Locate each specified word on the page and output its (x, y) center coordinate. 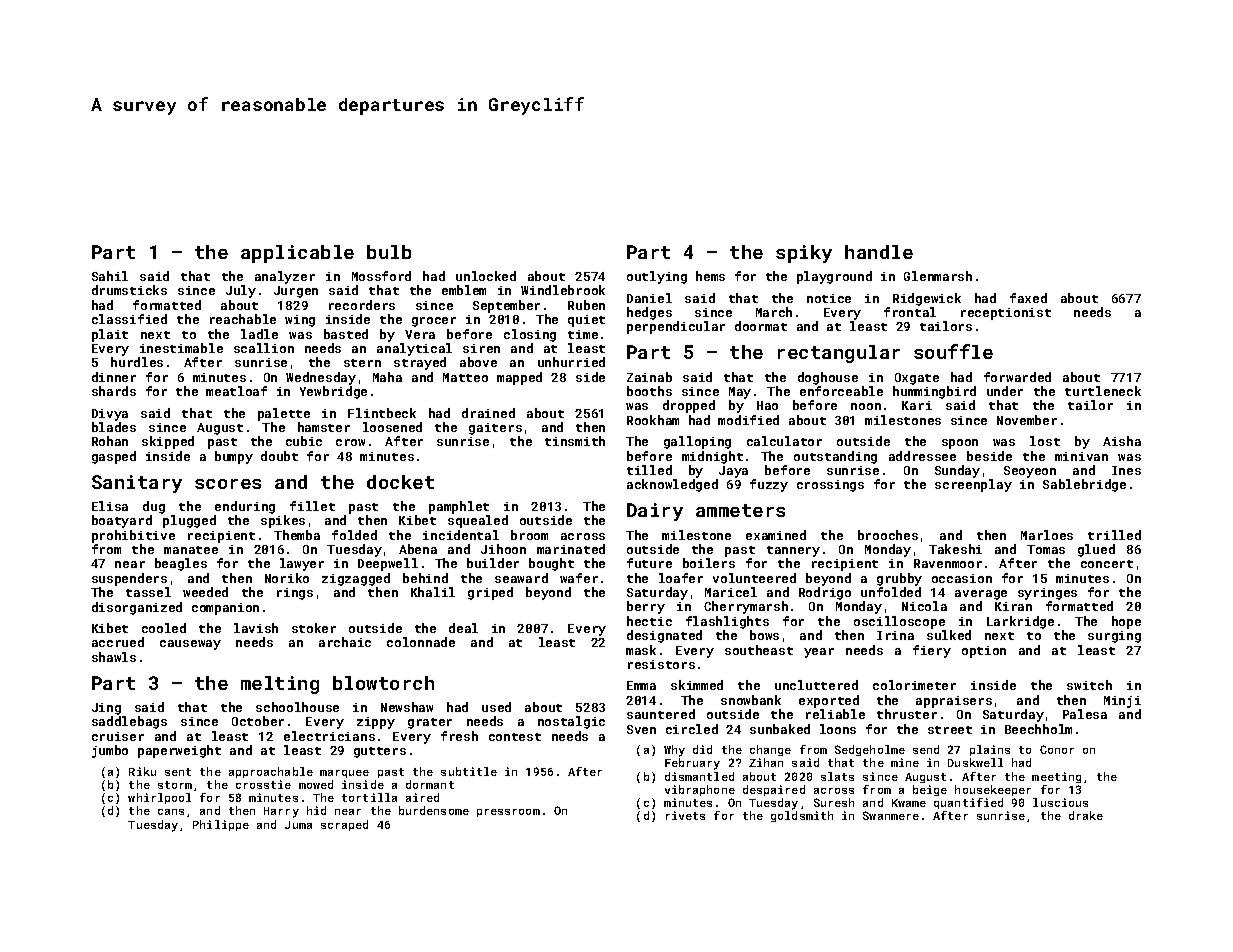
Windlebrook (563, 290)
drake (1086, 815)
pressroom (508, 813)
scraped (344, 825)
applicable (297, 254)
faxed (1028, 298)
